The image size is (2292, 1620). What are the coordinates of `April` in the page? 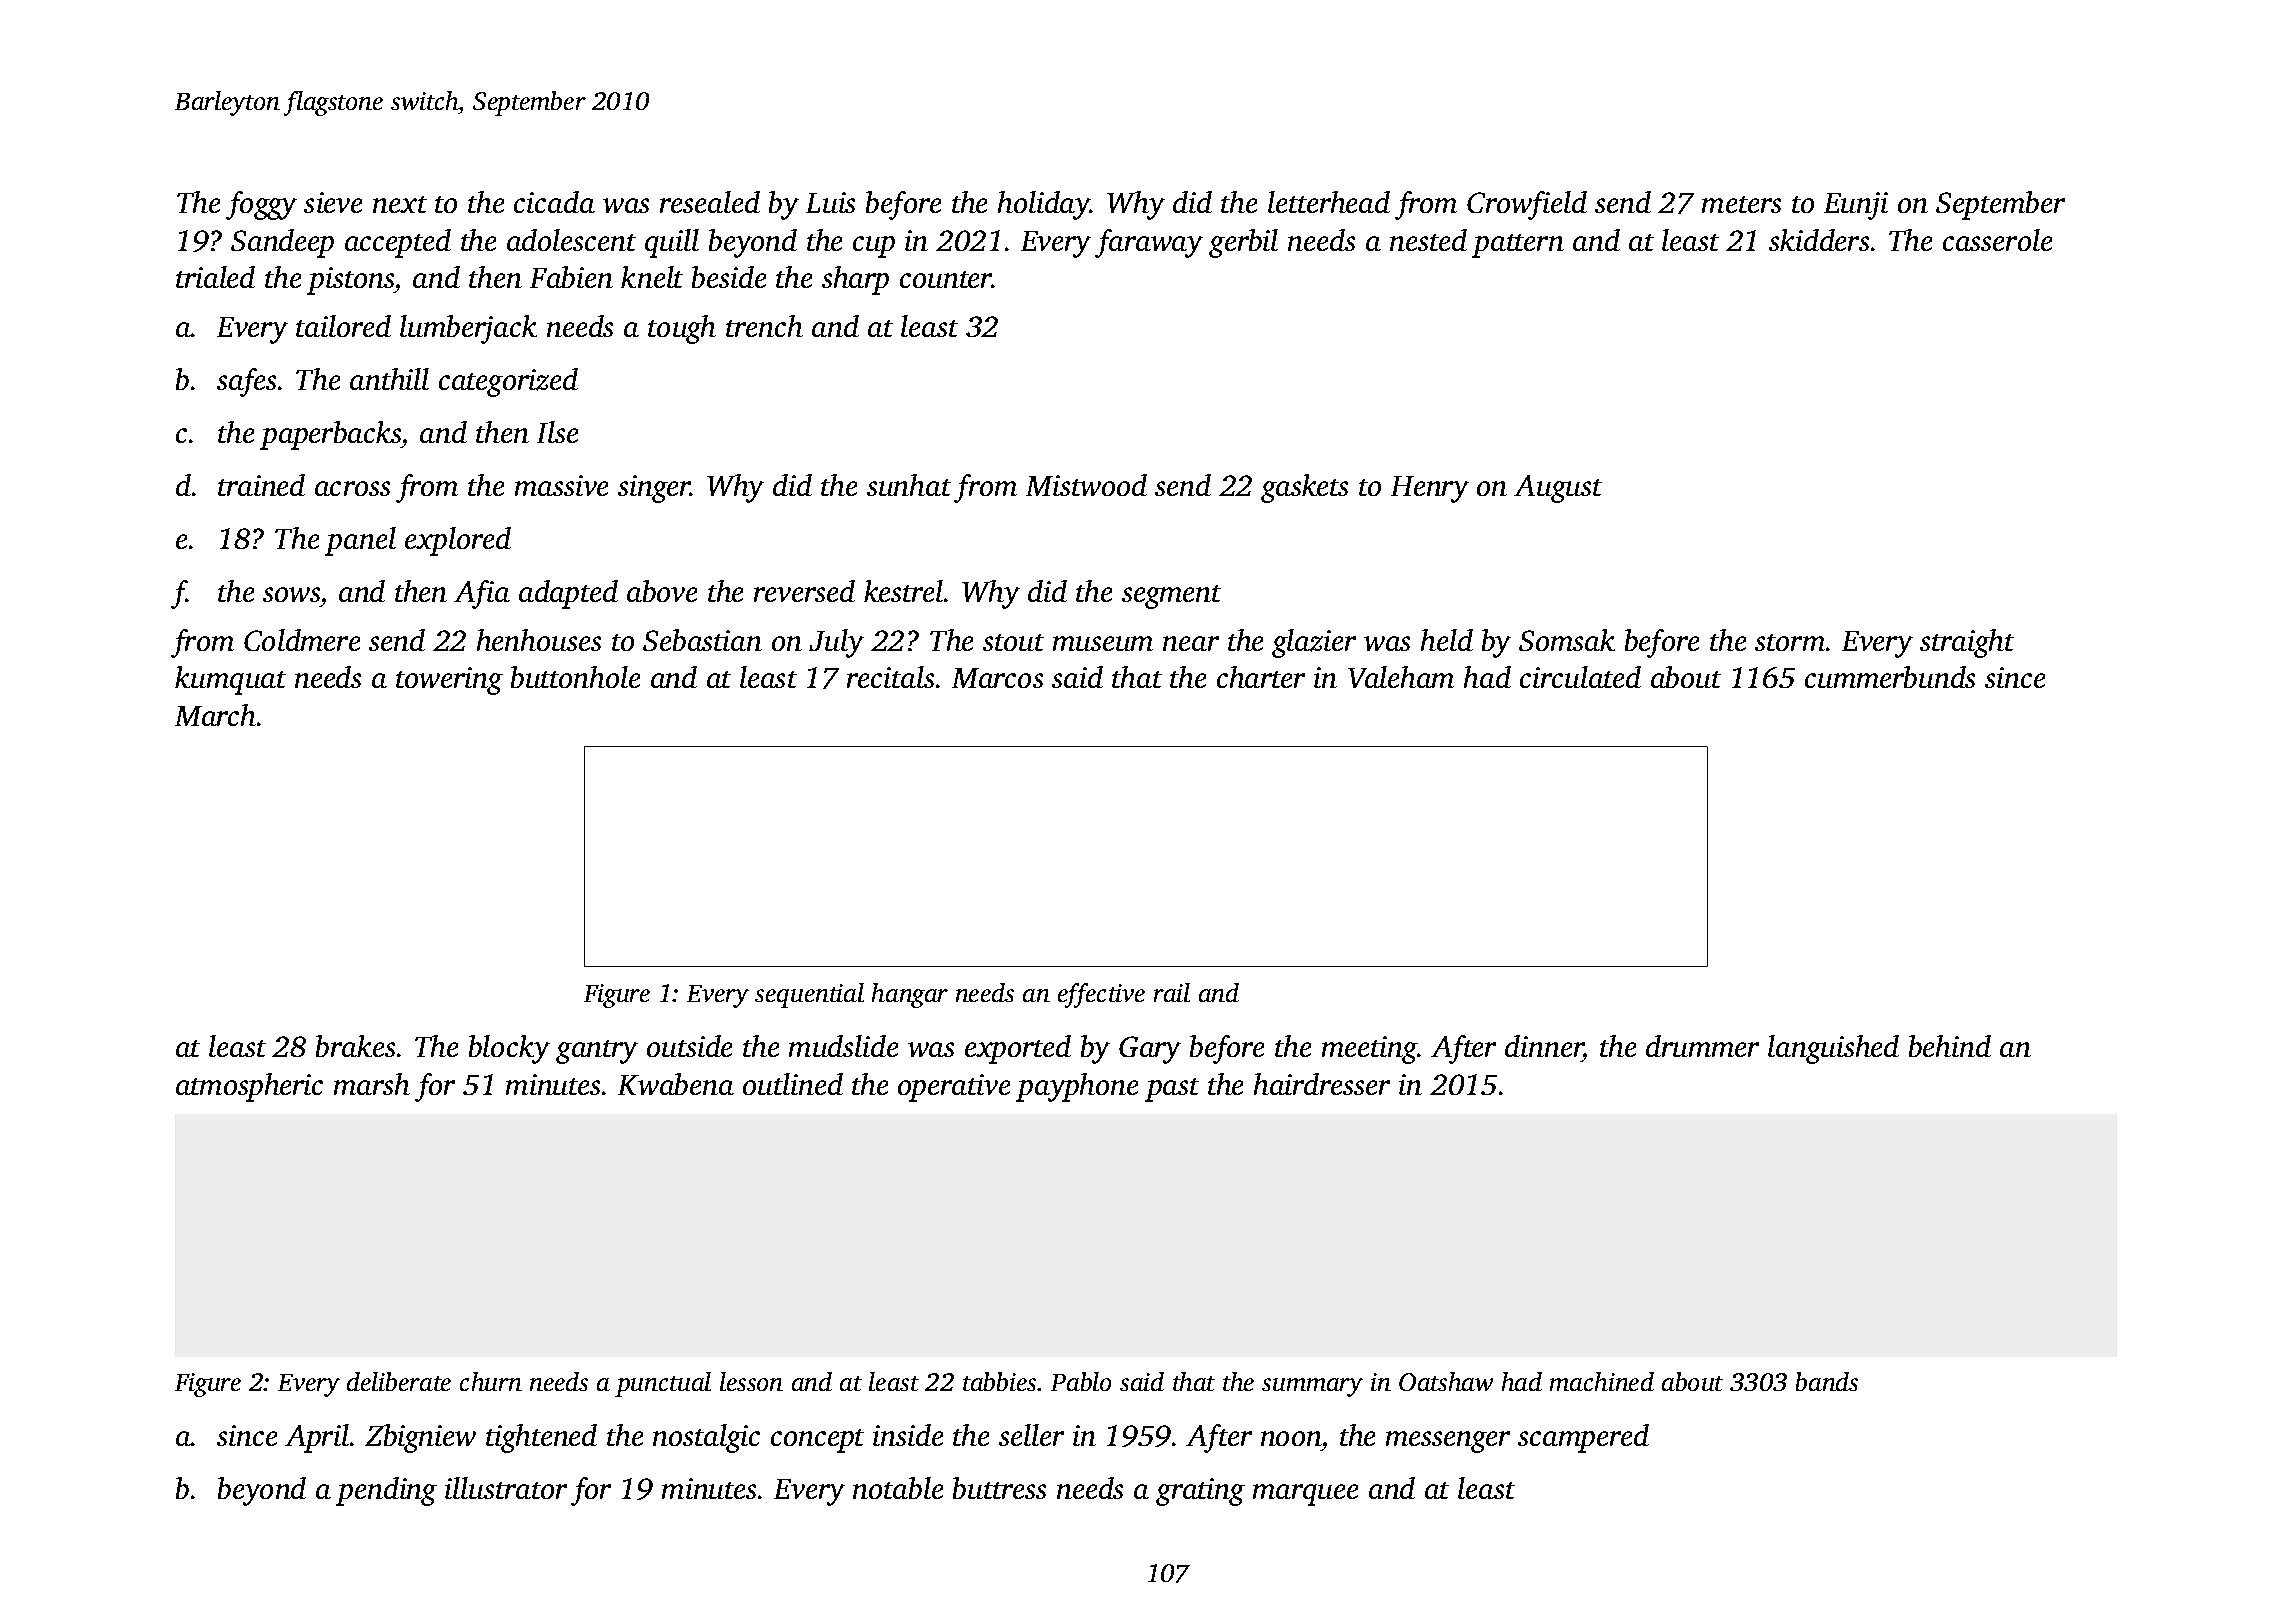 It's located at (317, 1438).
